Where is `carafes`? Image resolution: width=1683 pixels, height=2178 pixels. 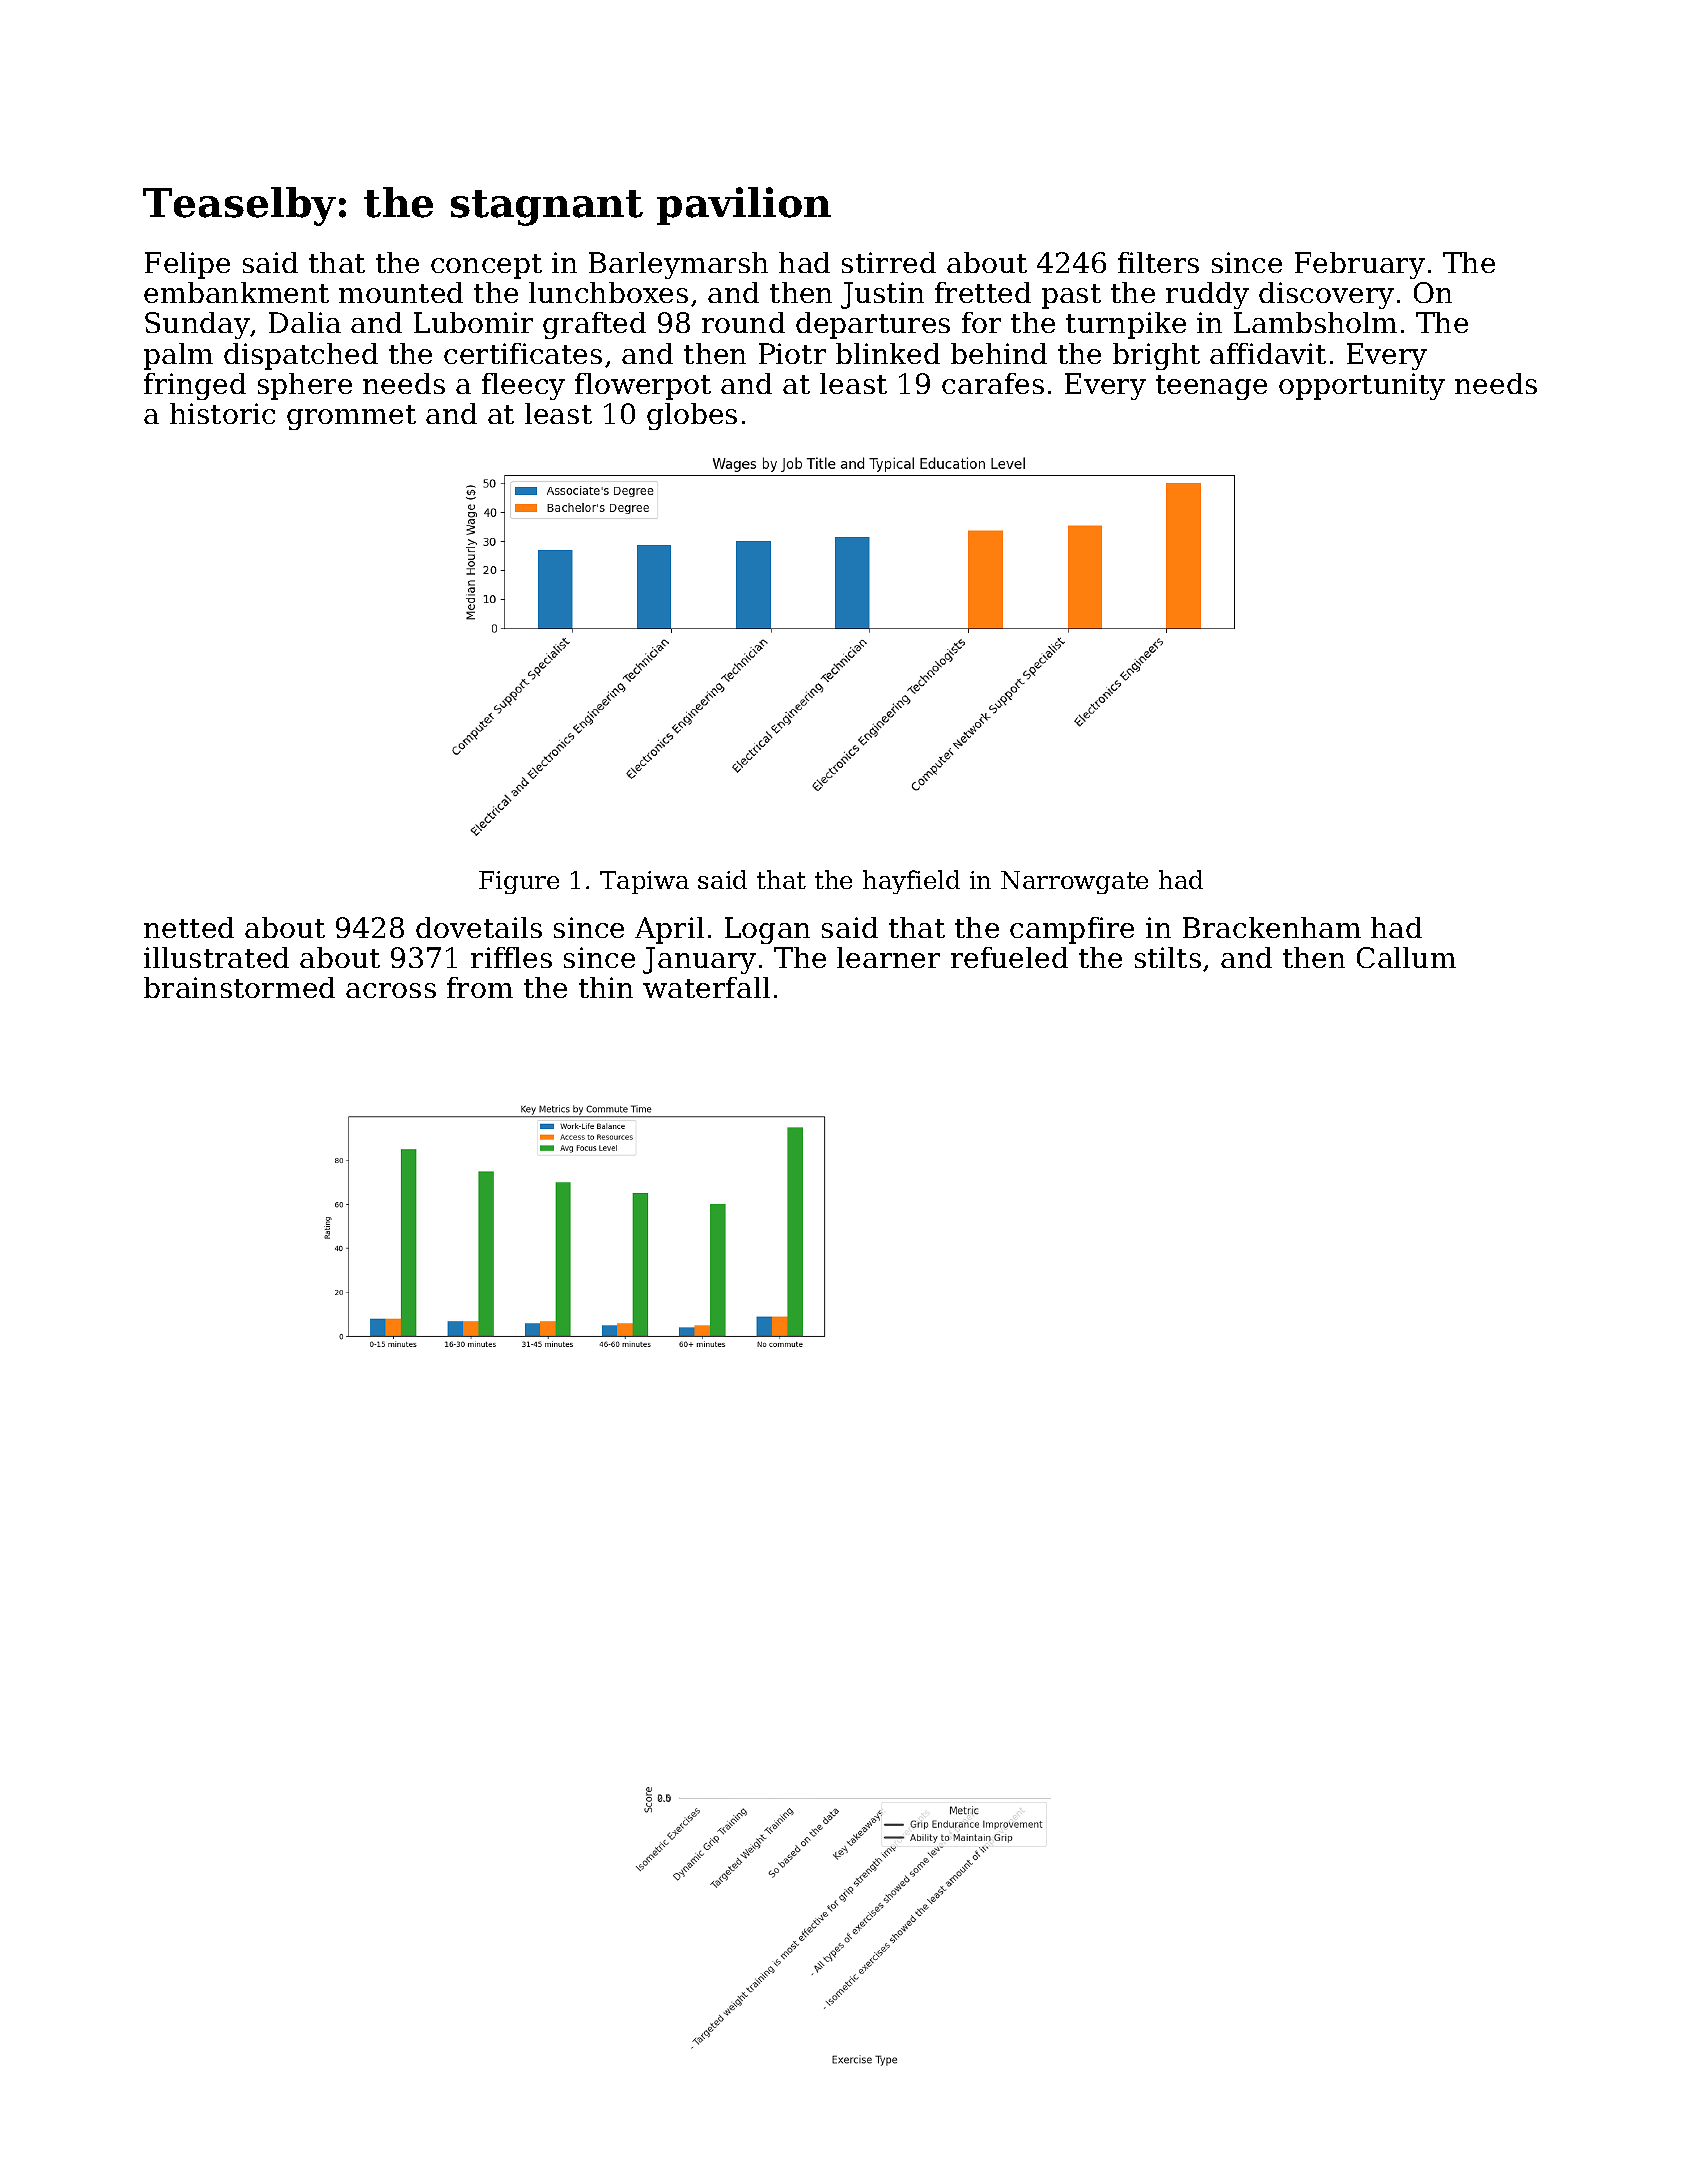
carafes is located at coordinates (993, 383).
